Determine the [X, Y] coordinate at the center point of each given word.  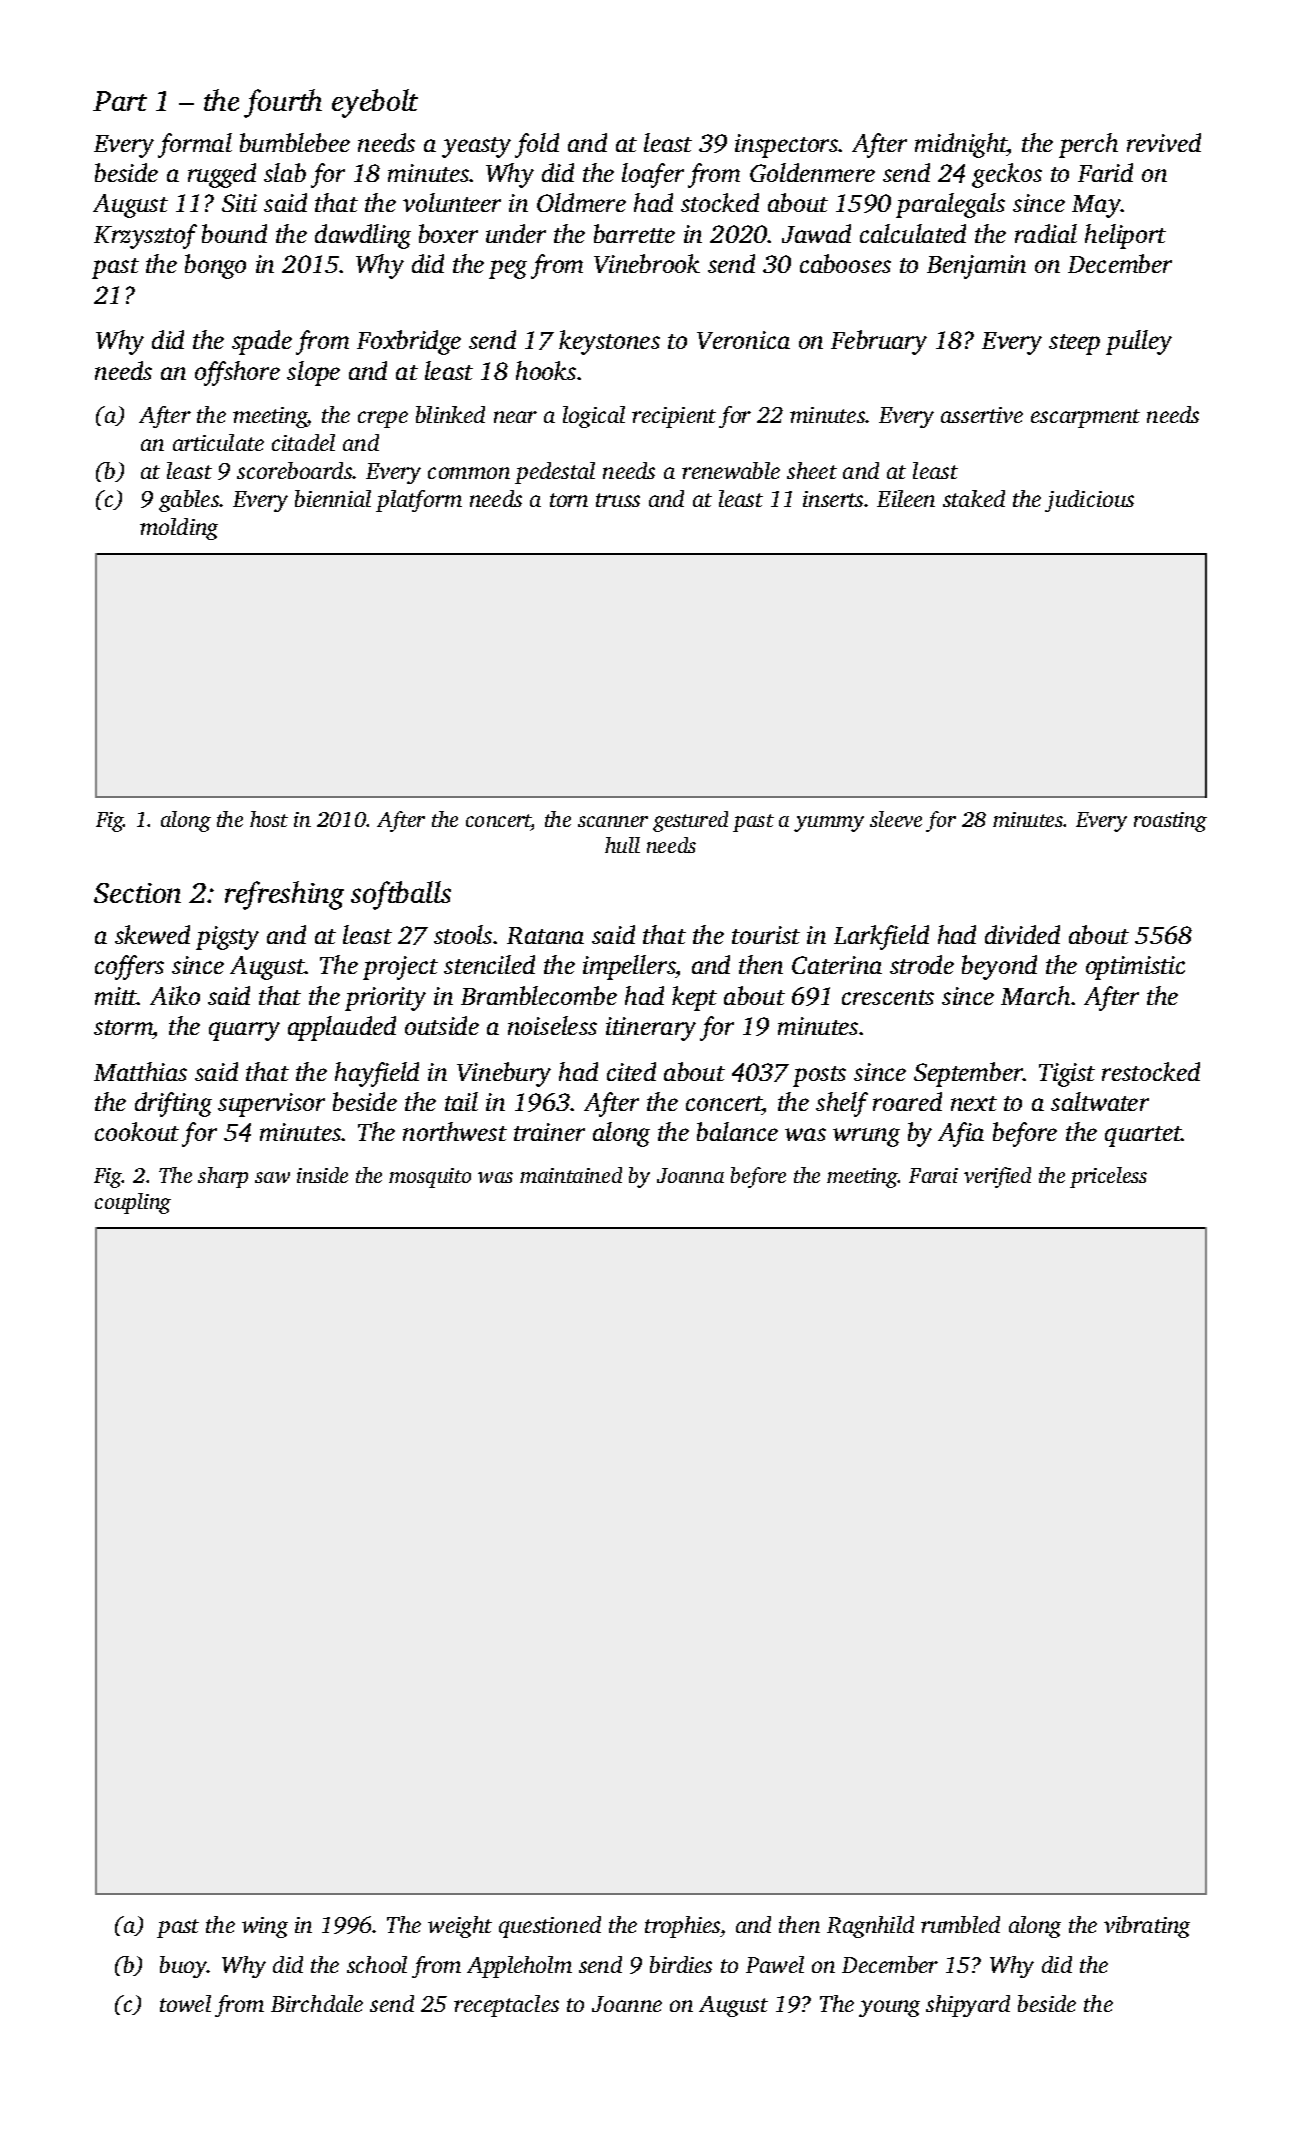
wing [265, 1927]
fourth [283, 103]
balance [737, 1131]
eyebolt [375, 103]
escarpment [1085, 418]
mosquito [430, 1178]
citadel [303, 442]
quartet [1143, 1136]
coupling [133, 1203]
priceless [1108, 1177]
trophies [683, 1927]
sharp [223, 1177]
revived [1164, 142]
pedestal [555, 473]
